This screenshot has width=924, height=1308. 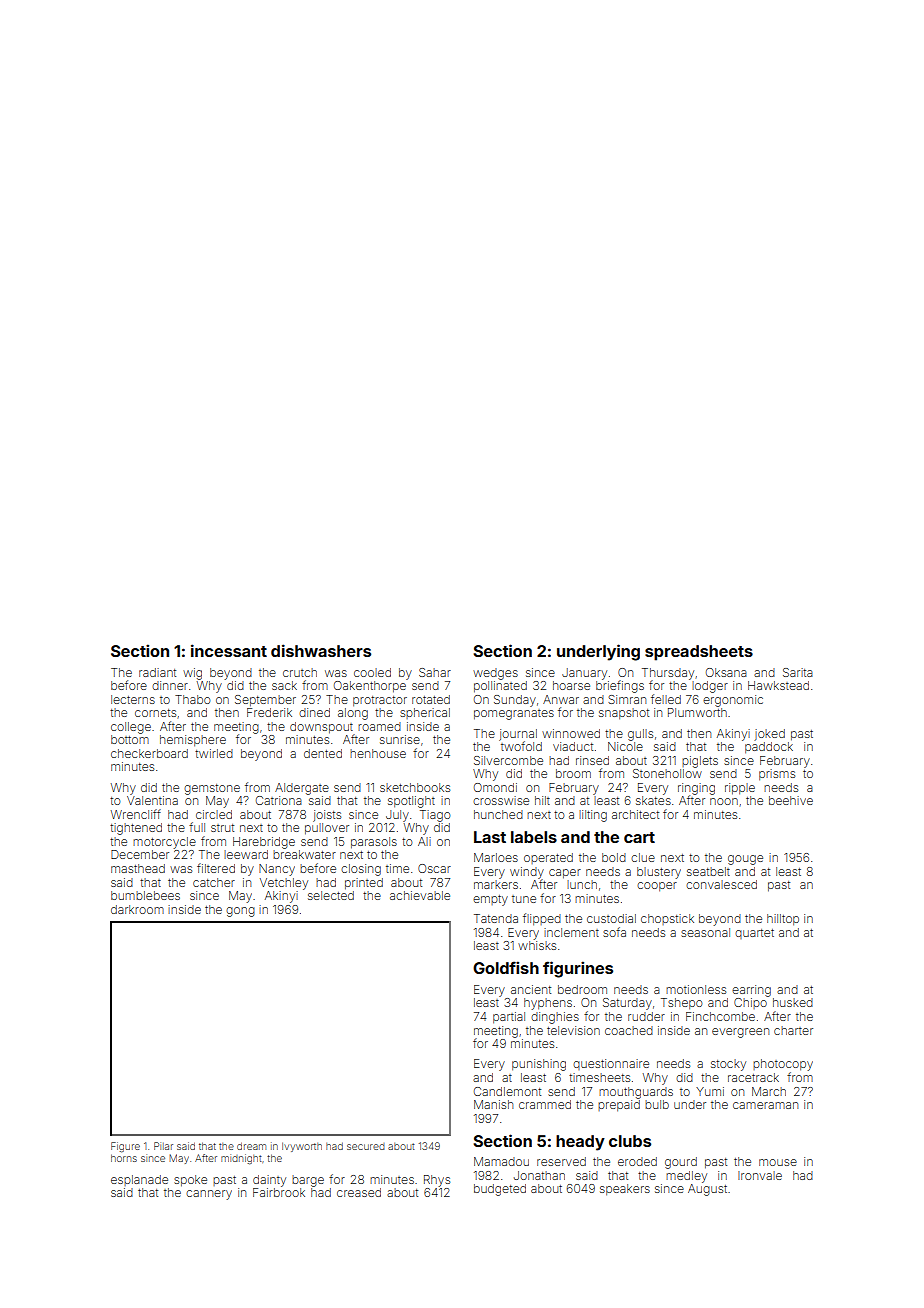 I want to click on pomegranates, so click(x=514, y=714).
